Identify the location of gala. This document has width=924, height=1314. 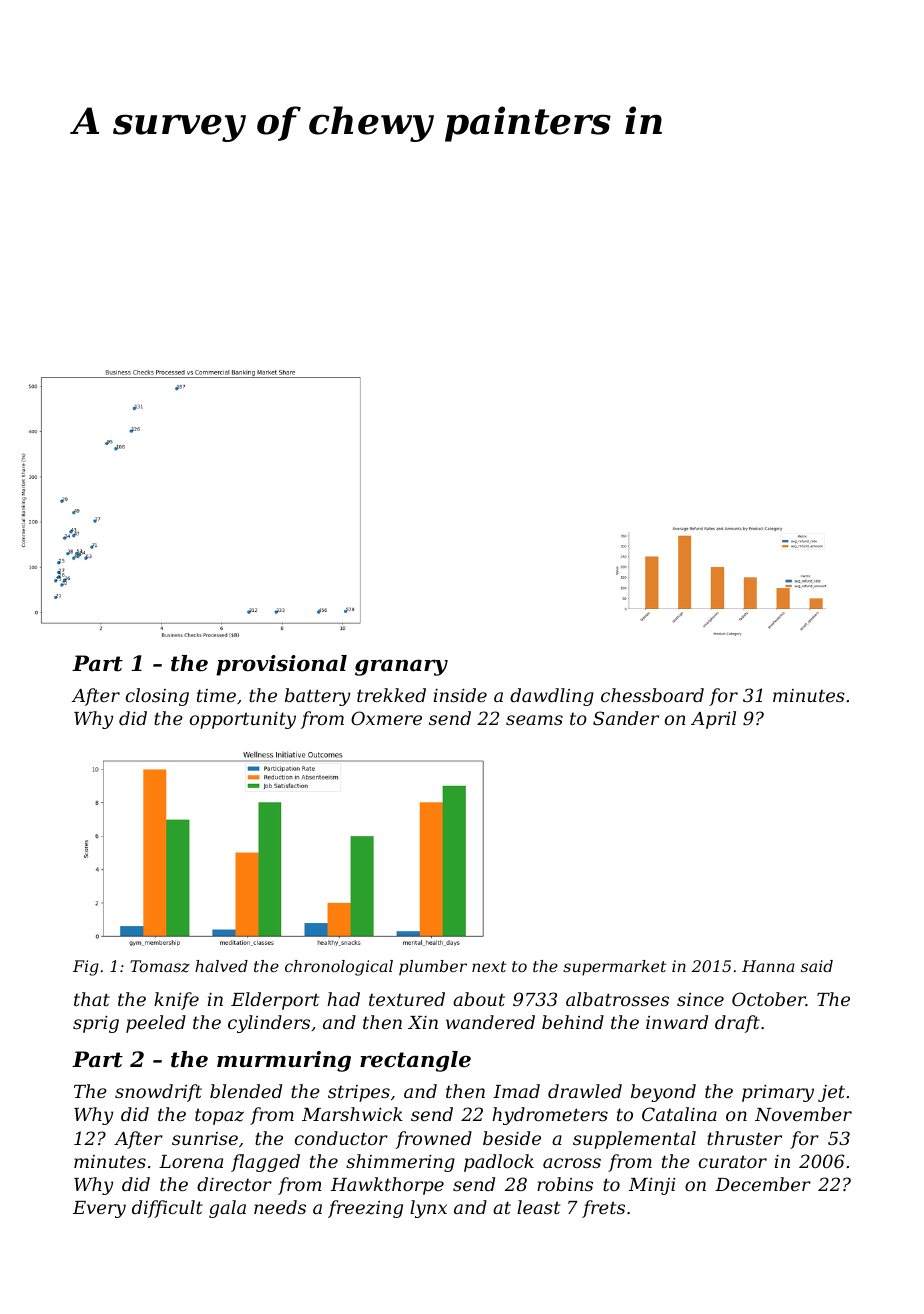
(227, 1209).
